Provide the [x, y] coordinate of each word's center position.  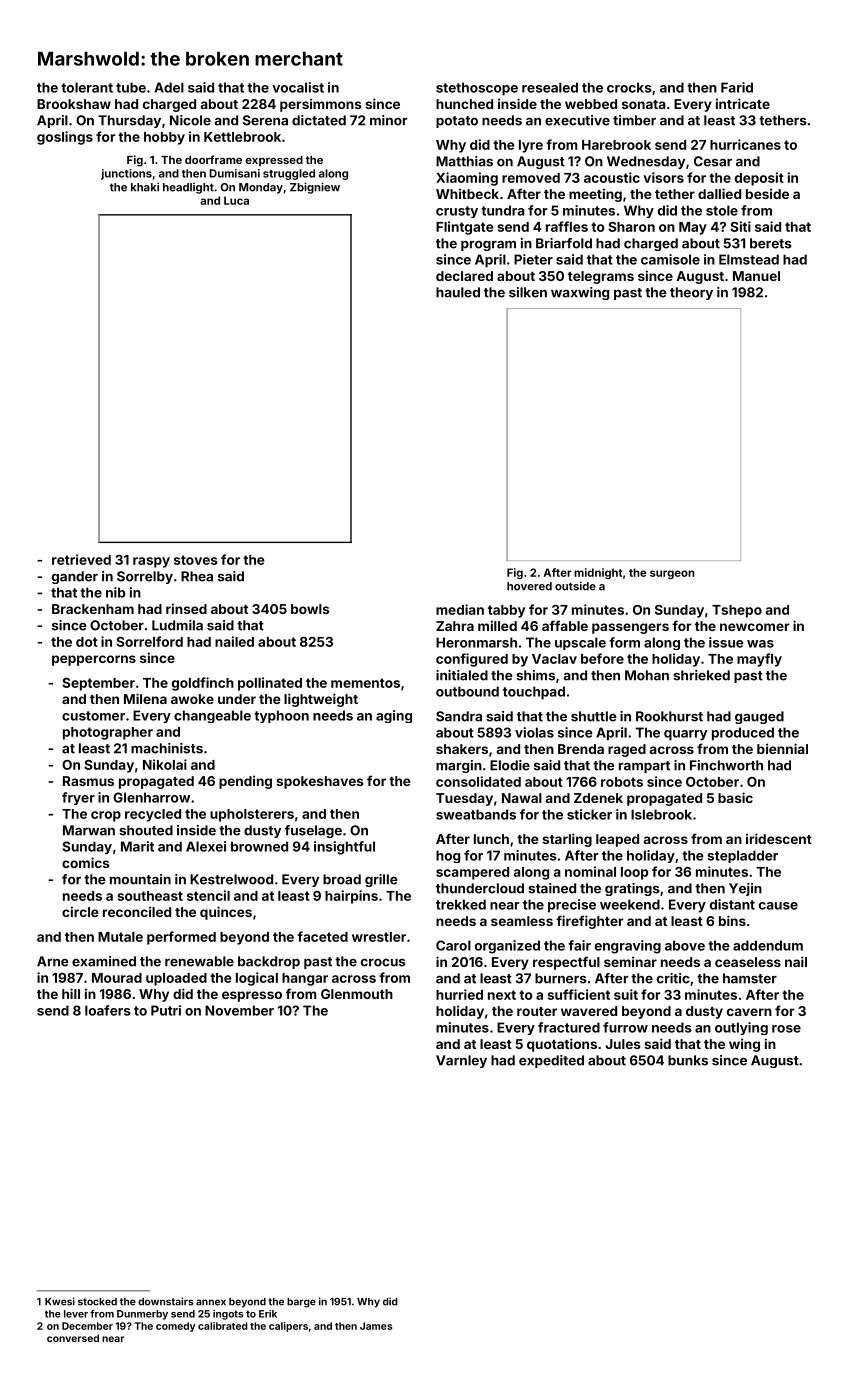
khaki [145, 187]
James [376, 1326]
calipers [288, 1327]
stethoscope [477, 89]
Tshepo [737, 611]
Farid [737, 87]
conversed [73, 1338]
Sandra [459, 716]
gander [75, 577]
